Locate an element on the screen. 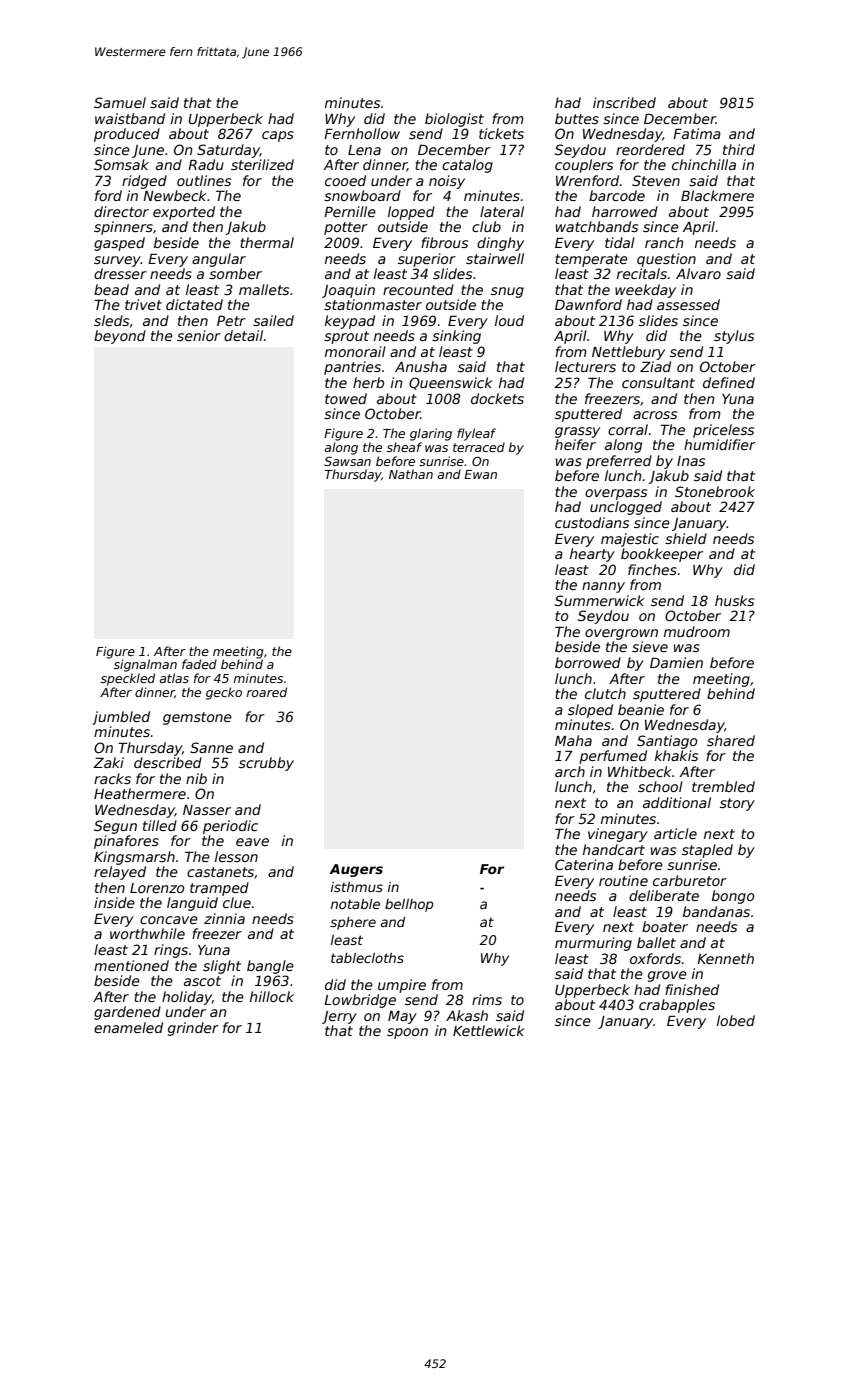 Image resolution: width=849 pixels, height=1400 pixels. signalman is located at coordinates (145, 665).
